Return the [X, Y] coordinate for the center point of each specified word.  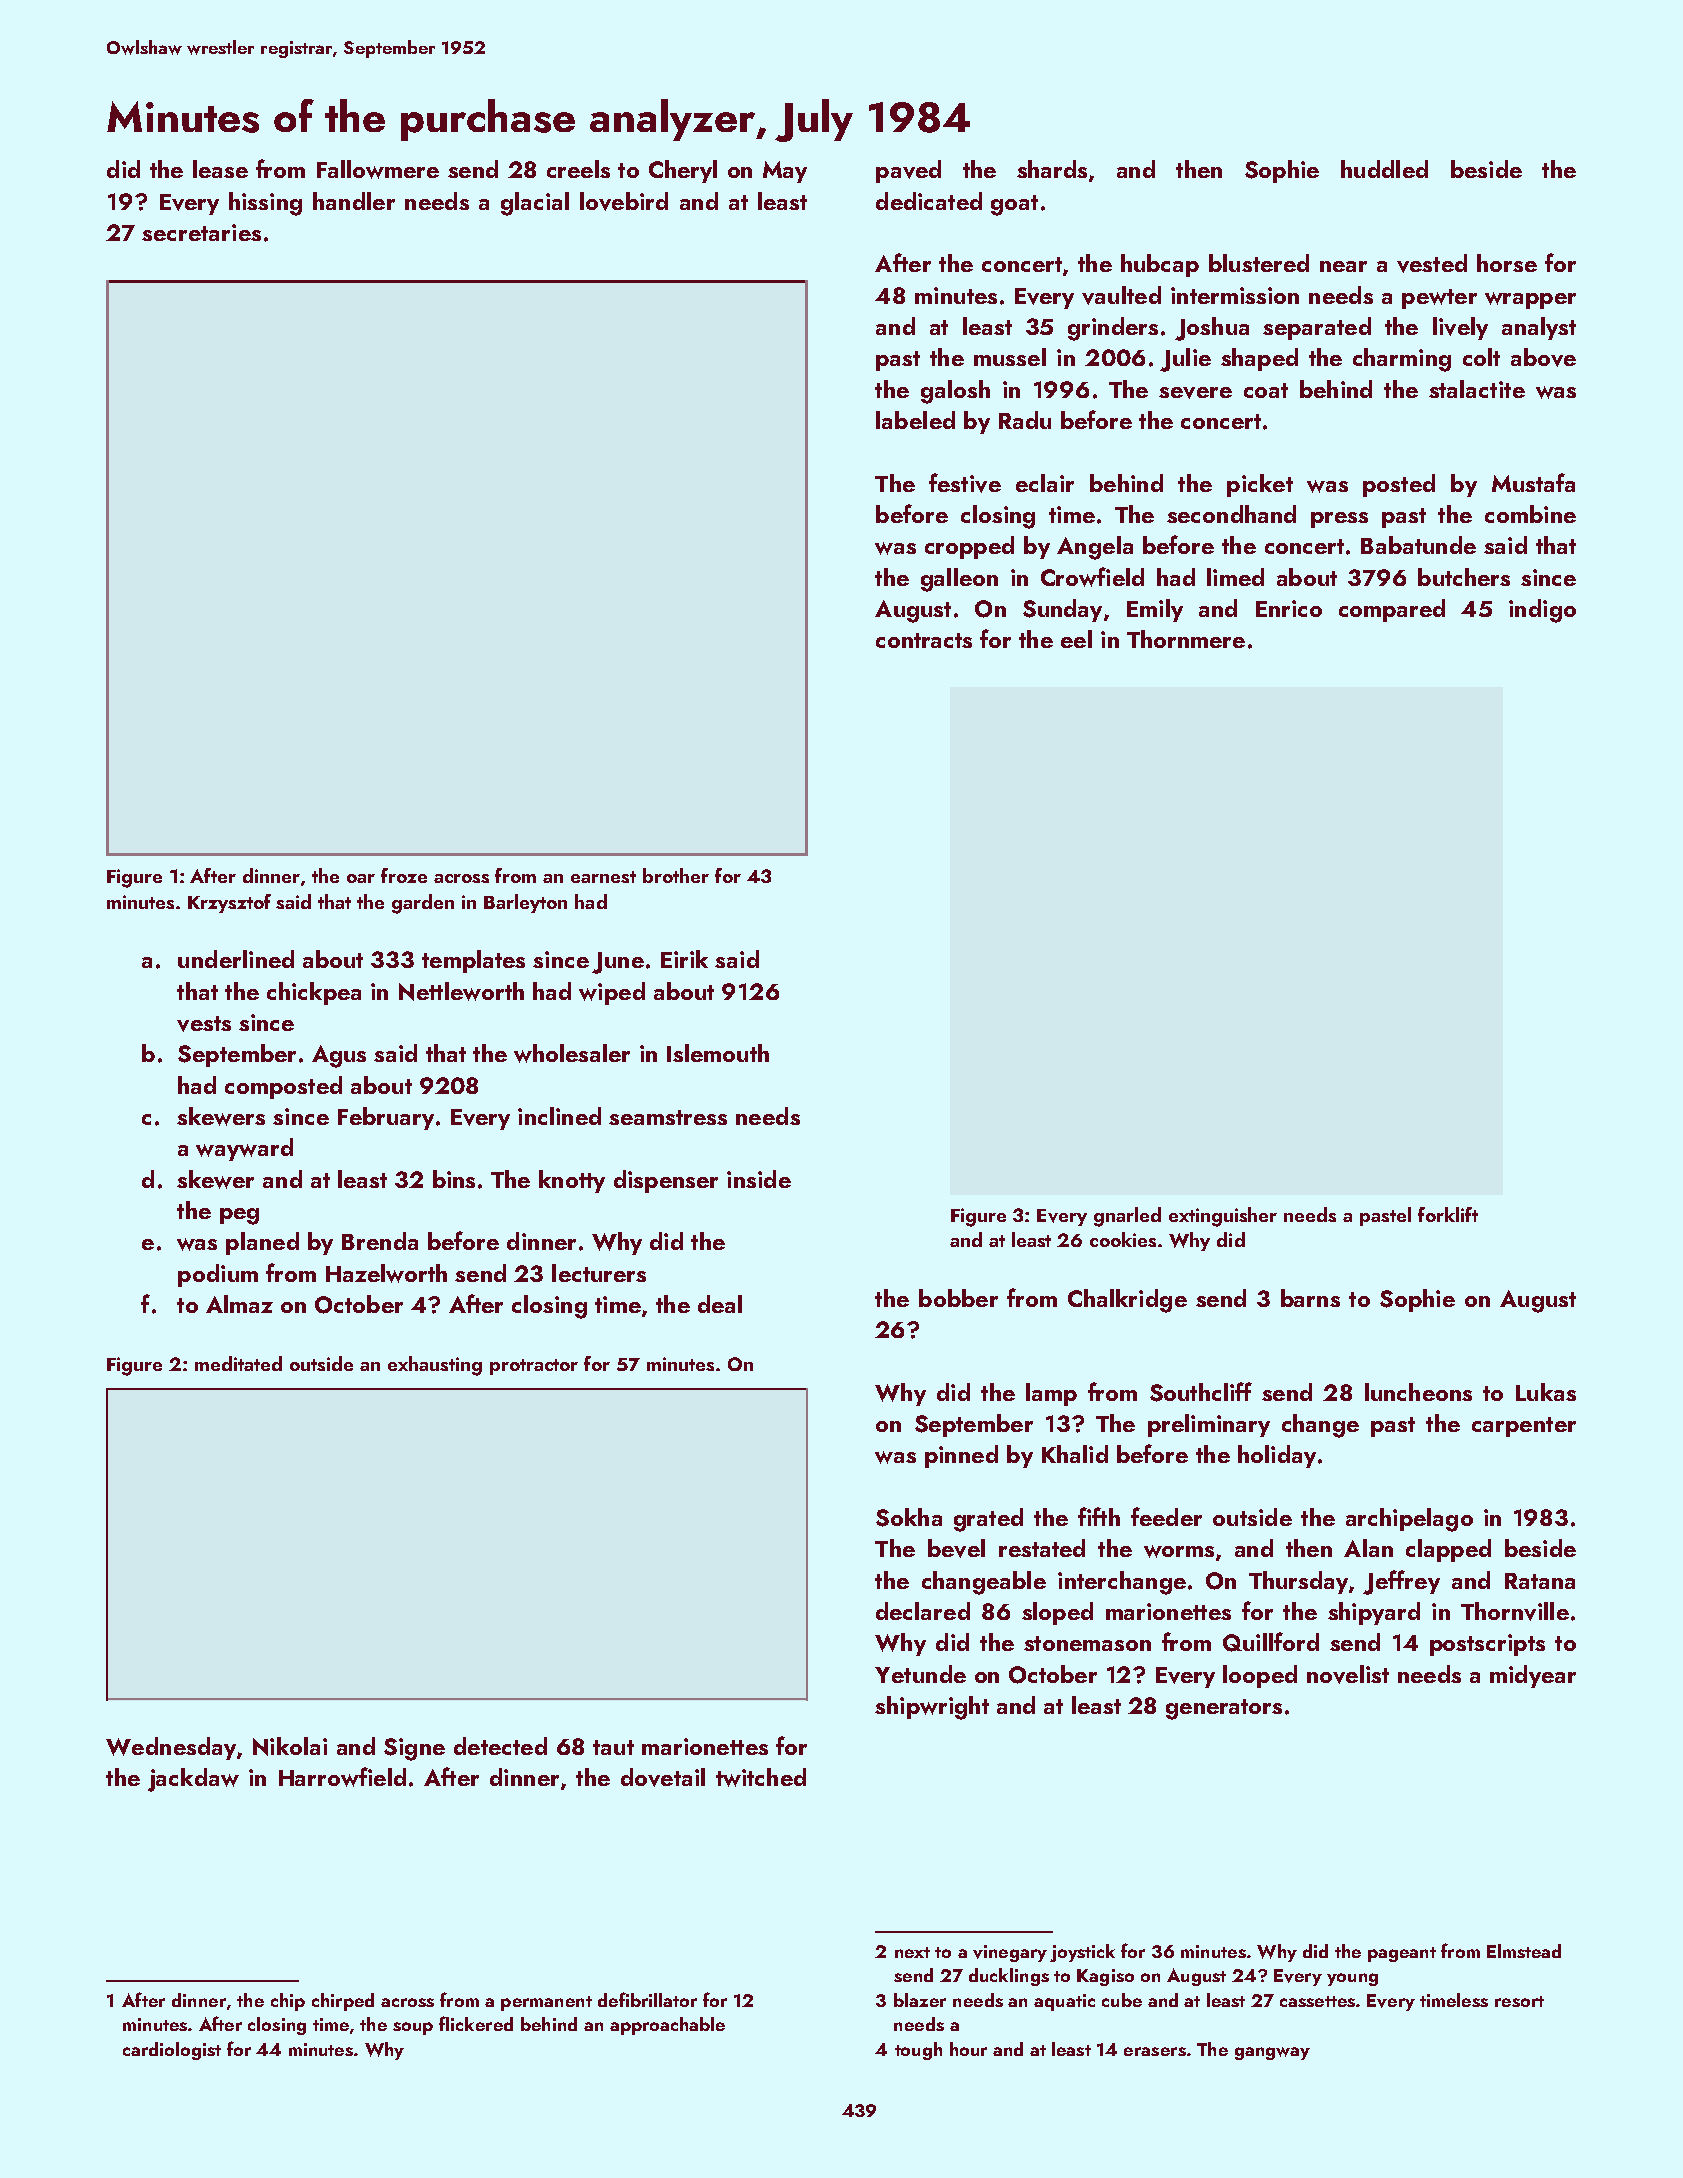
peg [239, 1216]
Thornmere [1186, 639]
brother [676, 875]
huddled [1384, 169]
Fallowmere [378, 169]
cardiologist [172, 2051]
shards [1052, 169]
